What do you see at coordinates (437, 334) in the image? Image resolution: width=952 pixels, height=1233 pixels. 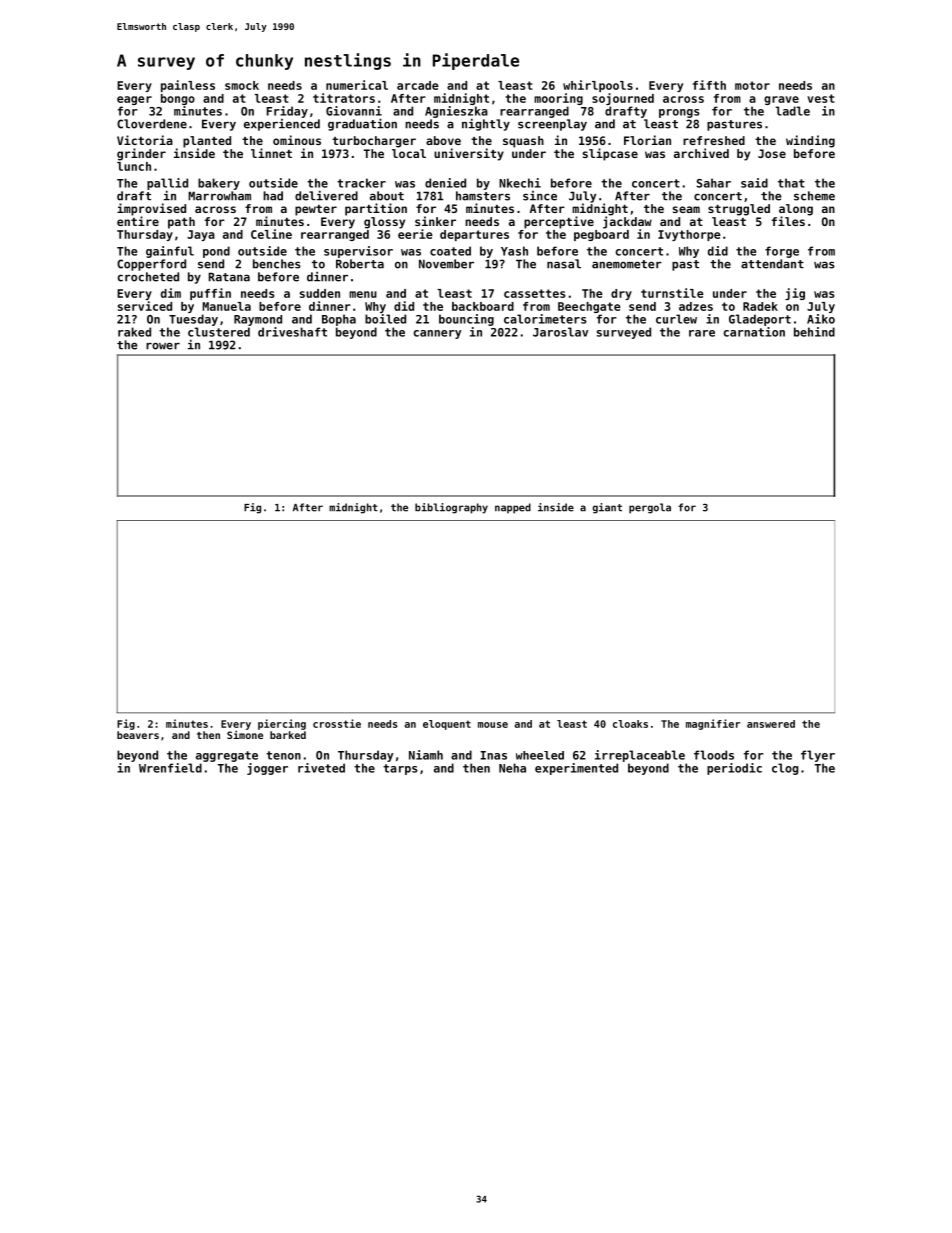 I see `cannery` at bounding box center [437, 334].
